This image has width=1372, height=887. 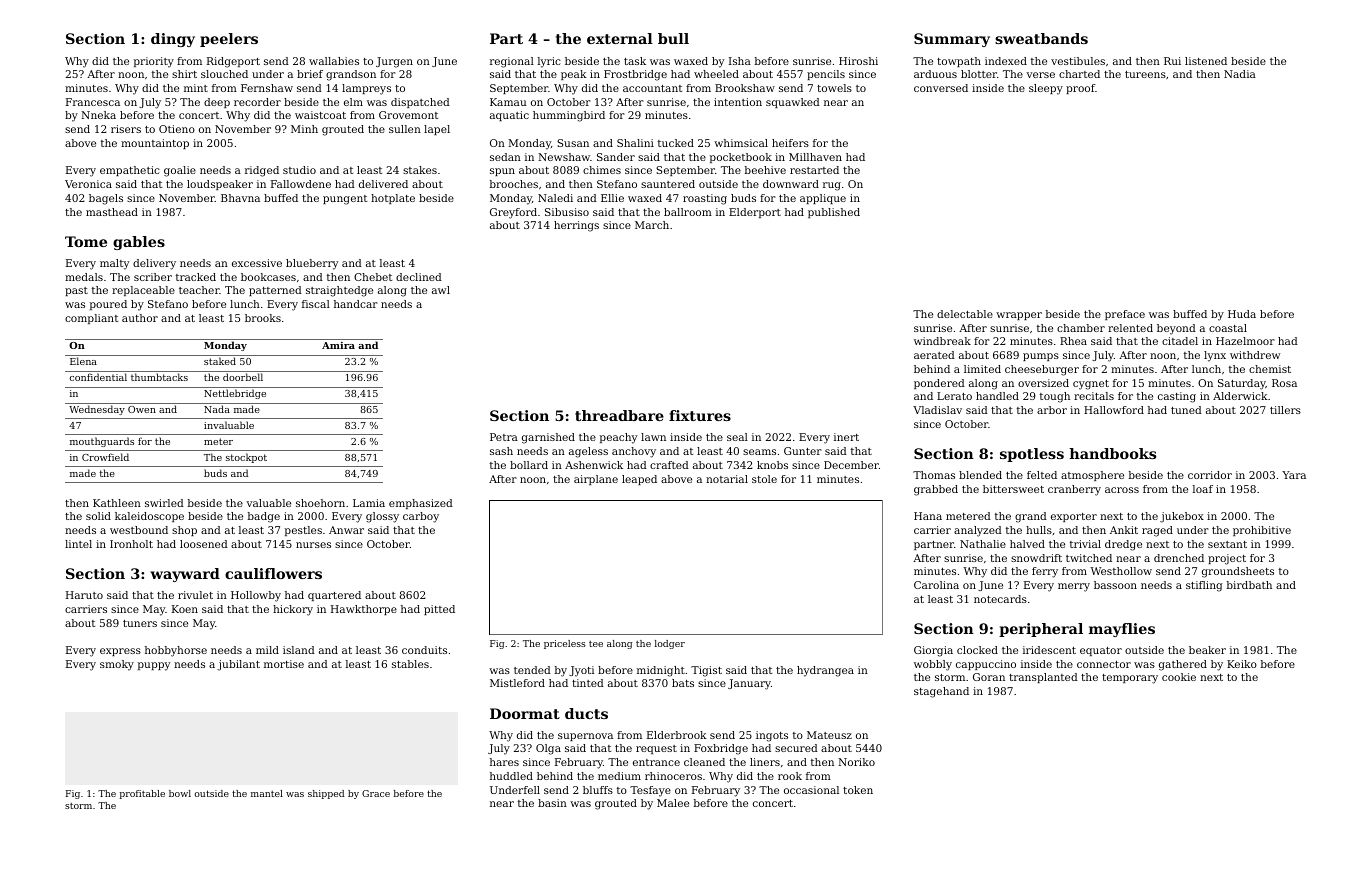 I want to click on Malee, so click(x=673, y=803).
